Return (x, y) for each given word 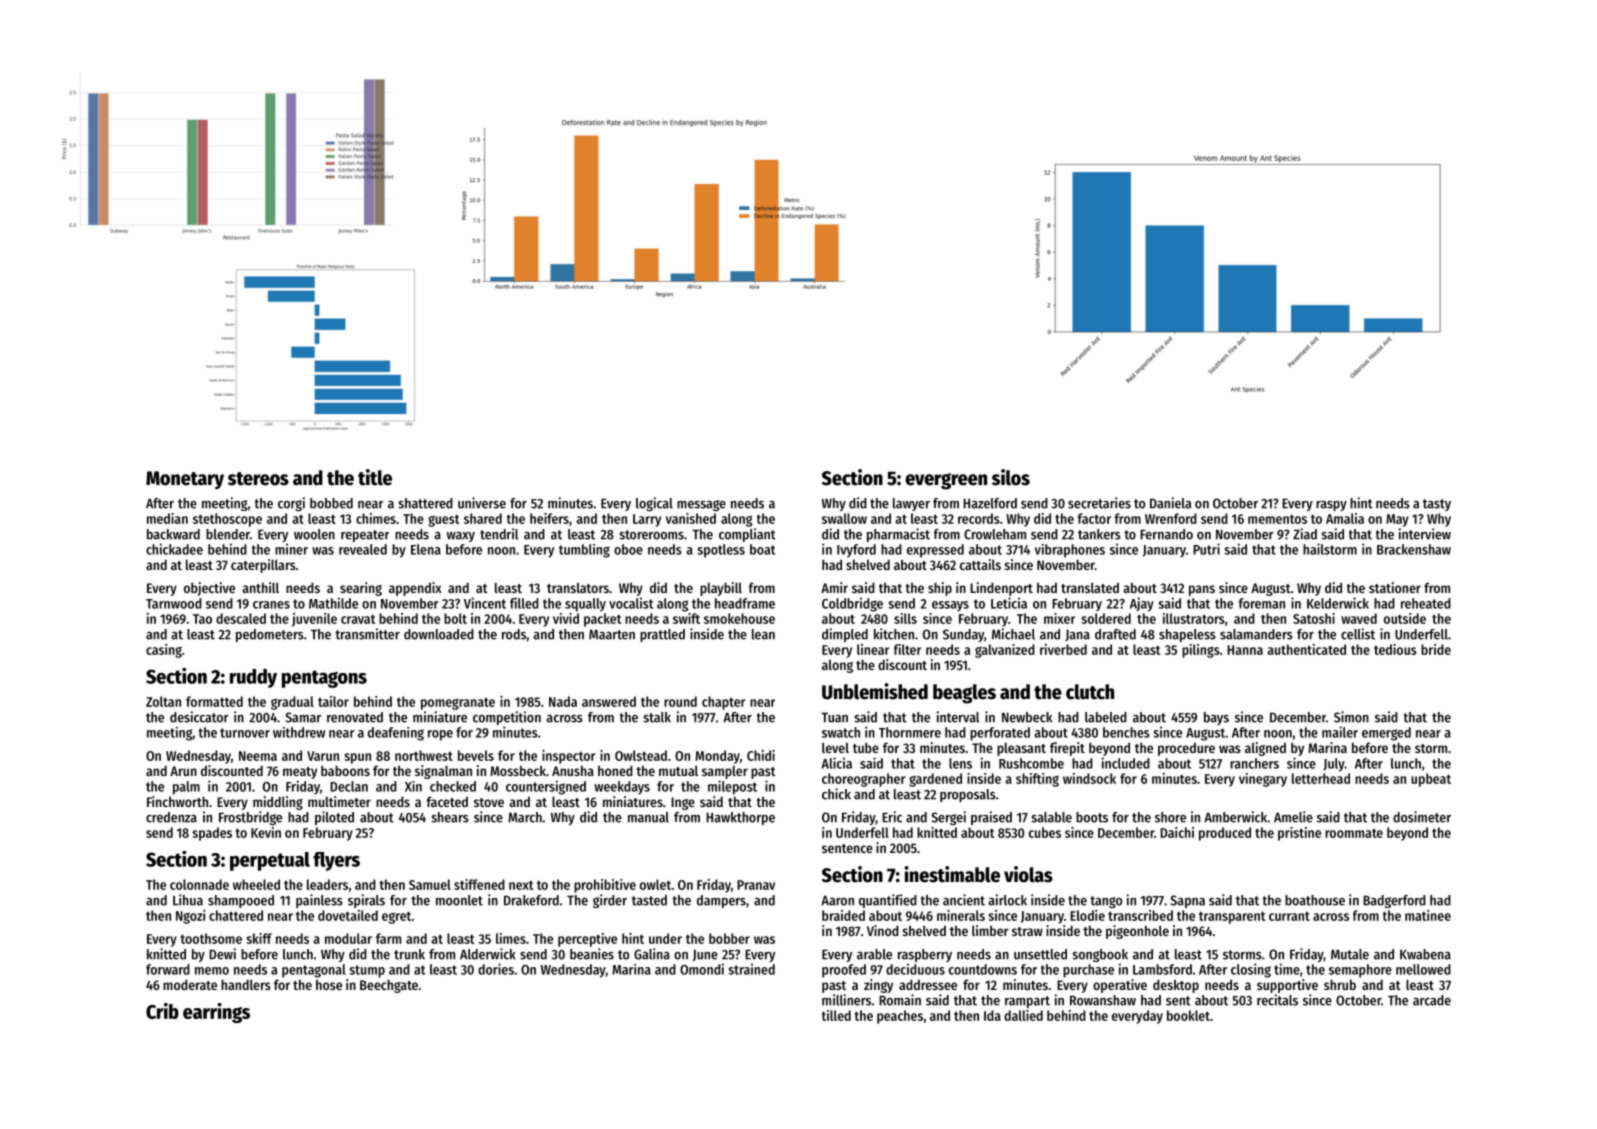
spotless (721, 551)
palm (186, 788)
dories (496, 969)
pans (1202, 590)
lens (960, 763)
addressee (928, 984)
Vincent (485, 603)
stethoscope (227, 520)
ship (940, 589)
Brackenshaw (1414, 549)
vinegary (1263, 780)
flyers (336, 861)
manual (648, 817)
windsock (1089, 778)
